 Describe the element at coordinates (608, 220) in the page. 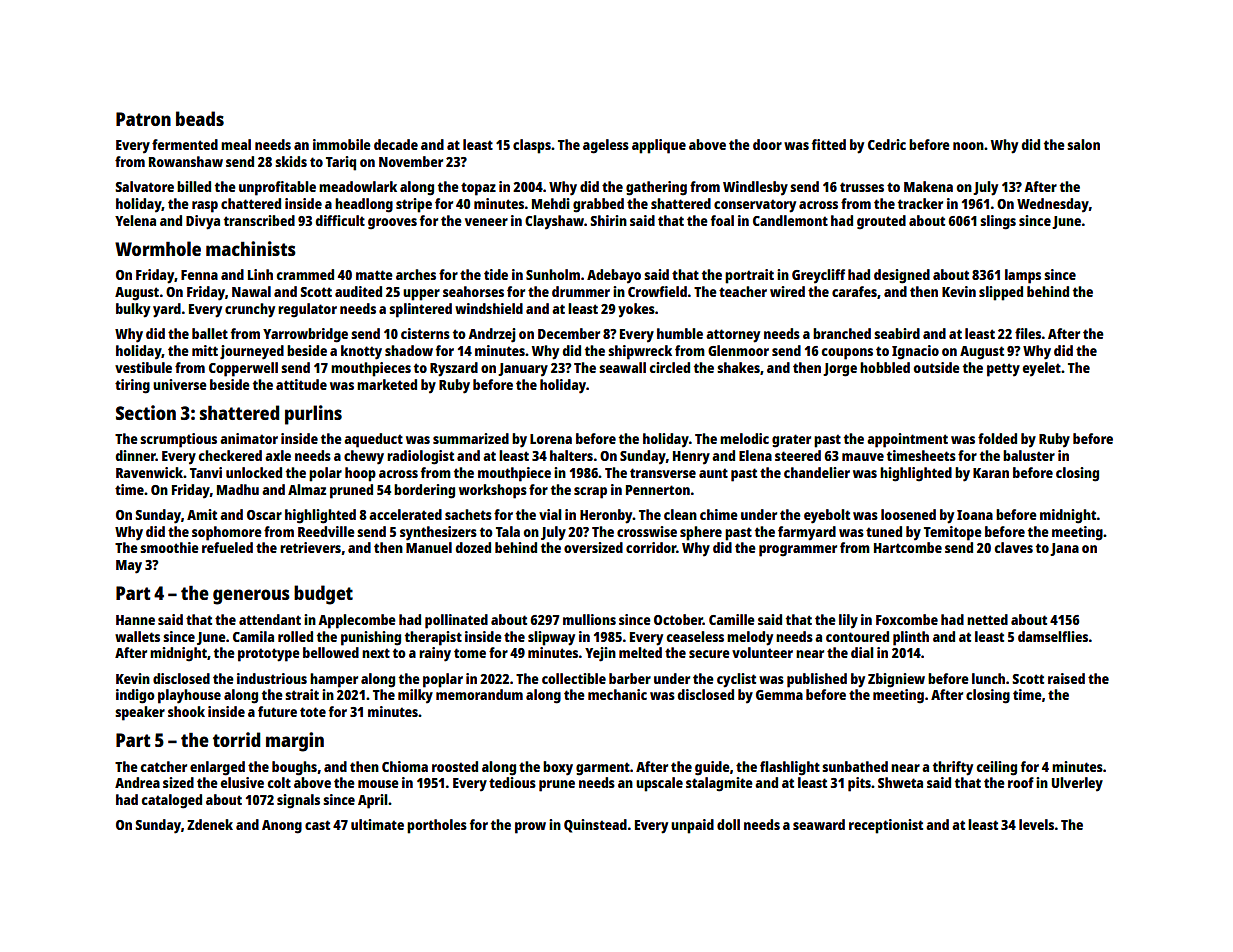

I see `Shirin` at that location.
